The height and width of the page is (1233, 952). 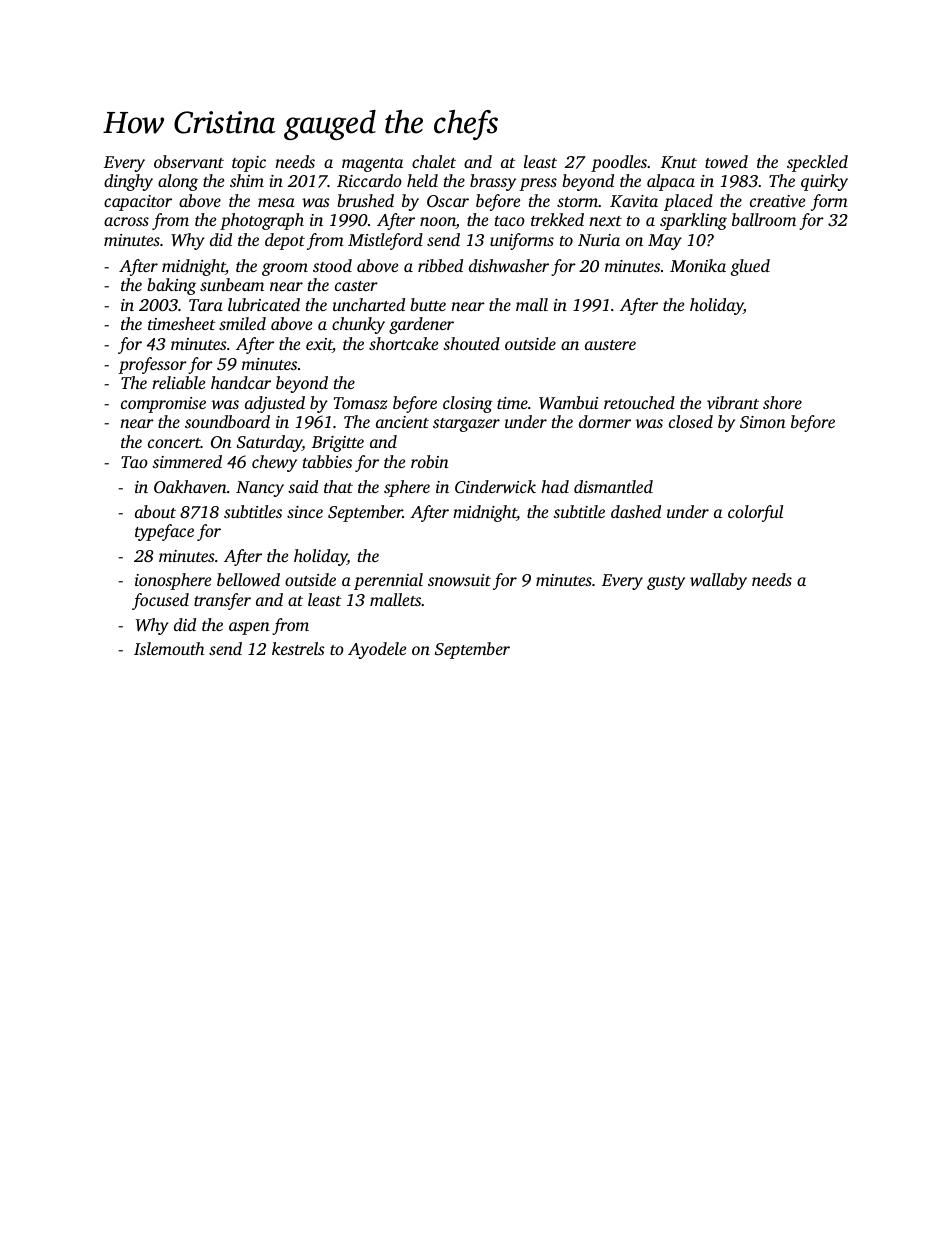 I want to click on robin, so click(x=430, y=461).
